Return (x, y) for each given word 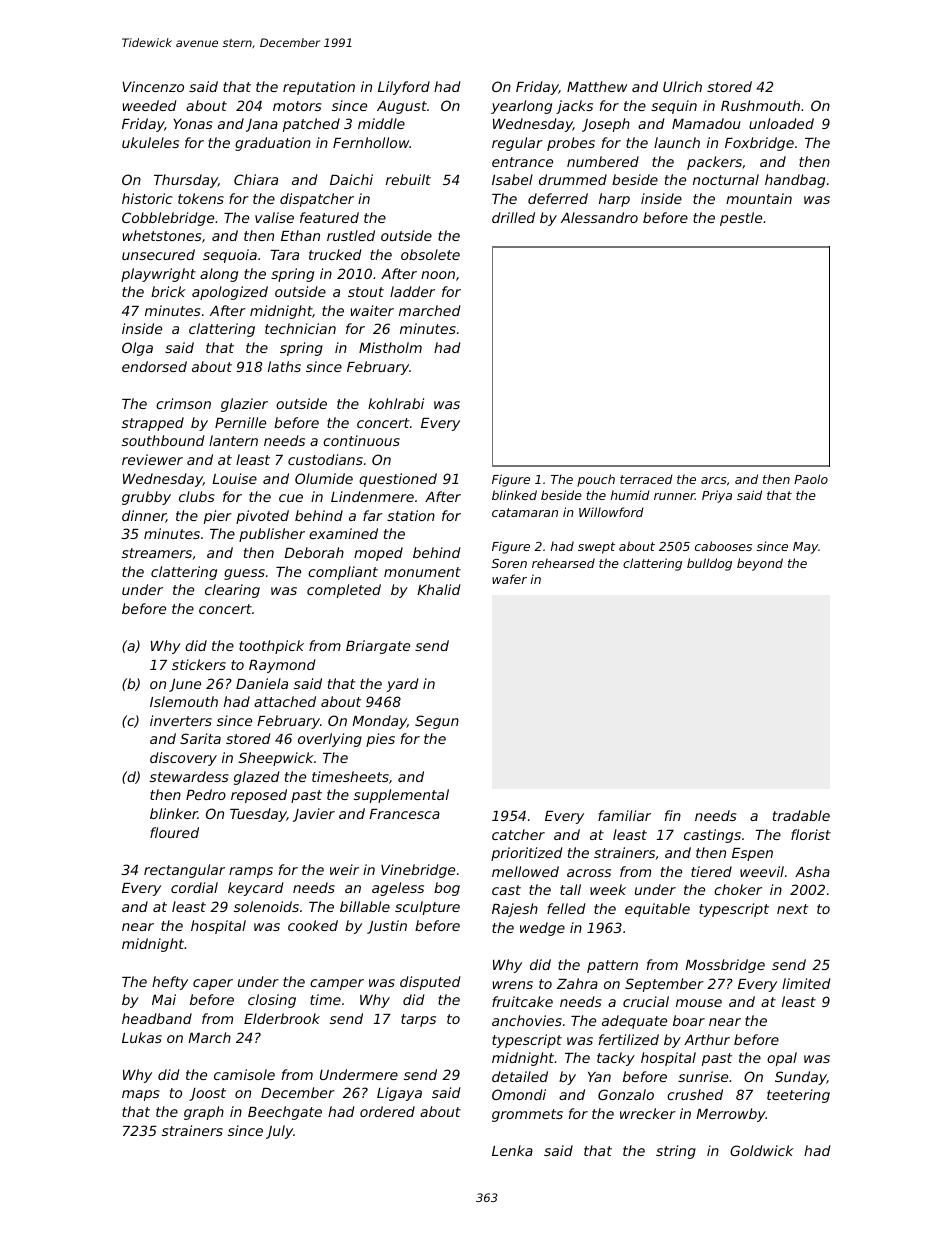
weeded (150, 105)
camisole (244, 1074)
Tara (284, 255)
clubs (196, 496)
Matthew (597, 86)
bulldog (709, 564)
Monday (379, 722)
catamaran (525, 512)
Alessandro (599, 217)
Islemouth (184, 701)
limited (806, 983)
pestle (741, 219)
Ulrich (682, 86)
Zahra (577, 983)
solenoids (266, 906)
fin (673, 815)
